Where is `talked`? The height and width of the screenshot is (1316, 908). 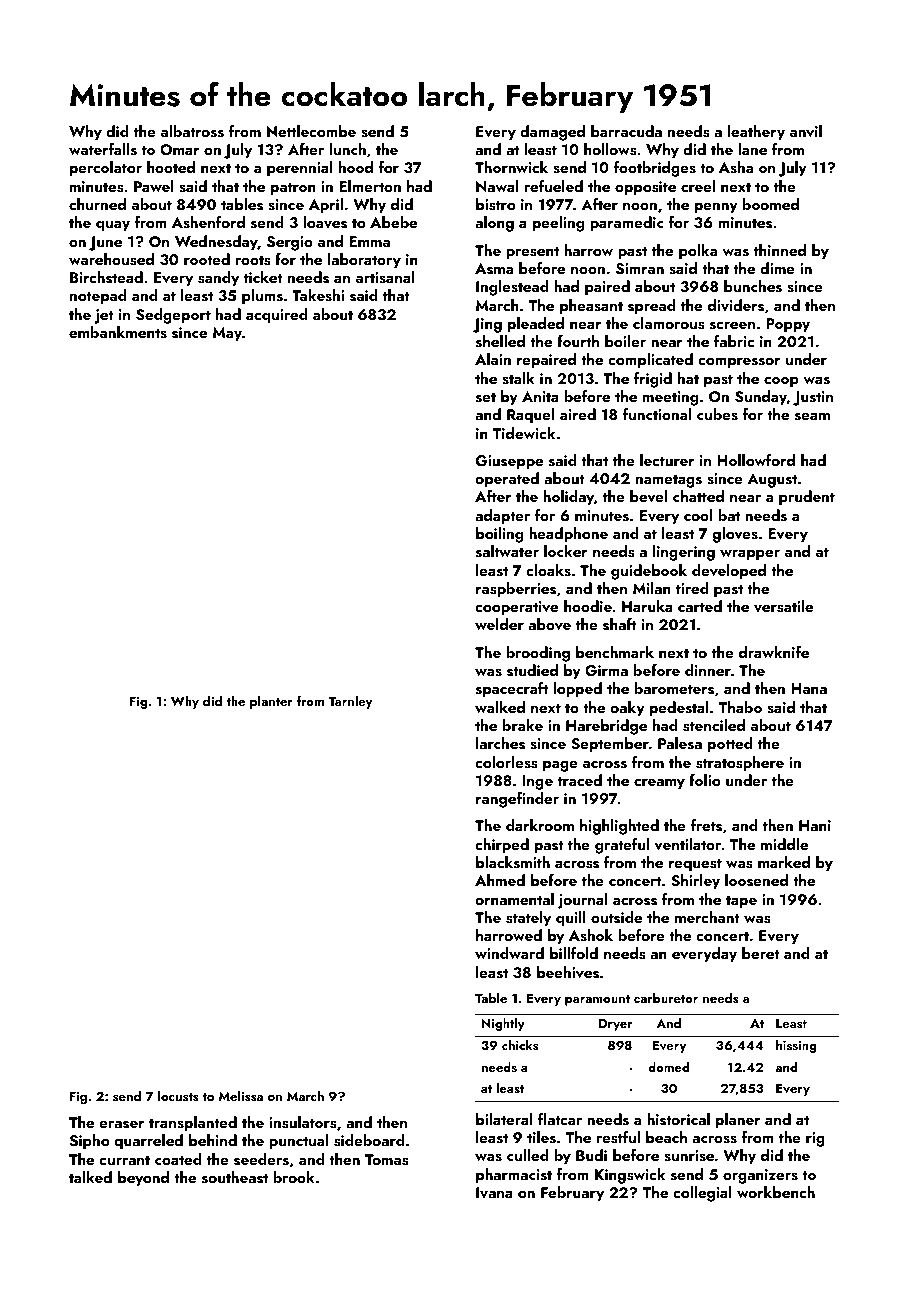 talked is located at coordinates (90, 1177).
